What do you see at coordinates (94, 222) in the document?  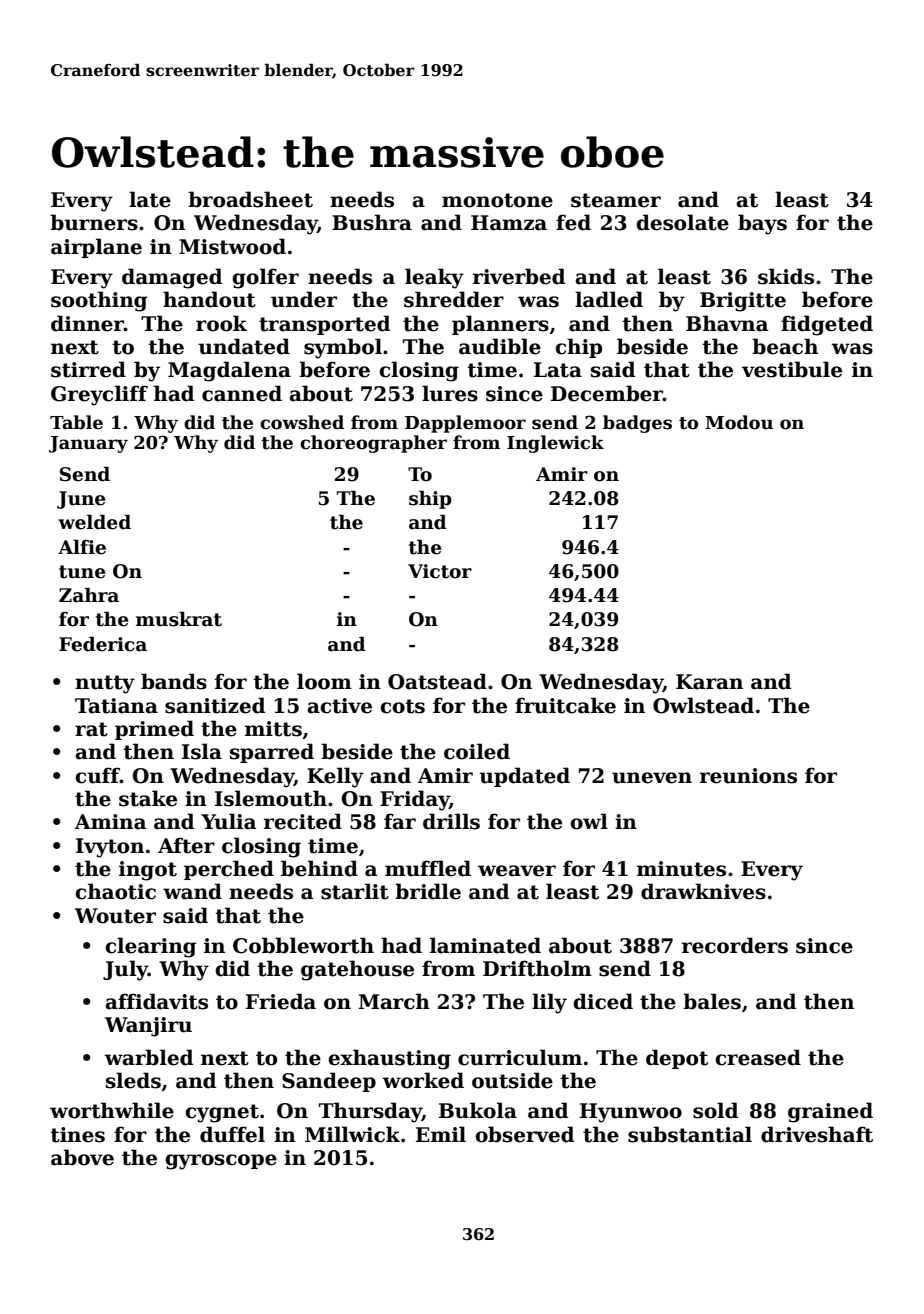 I see `burners` at bounding box center [94, 222].
